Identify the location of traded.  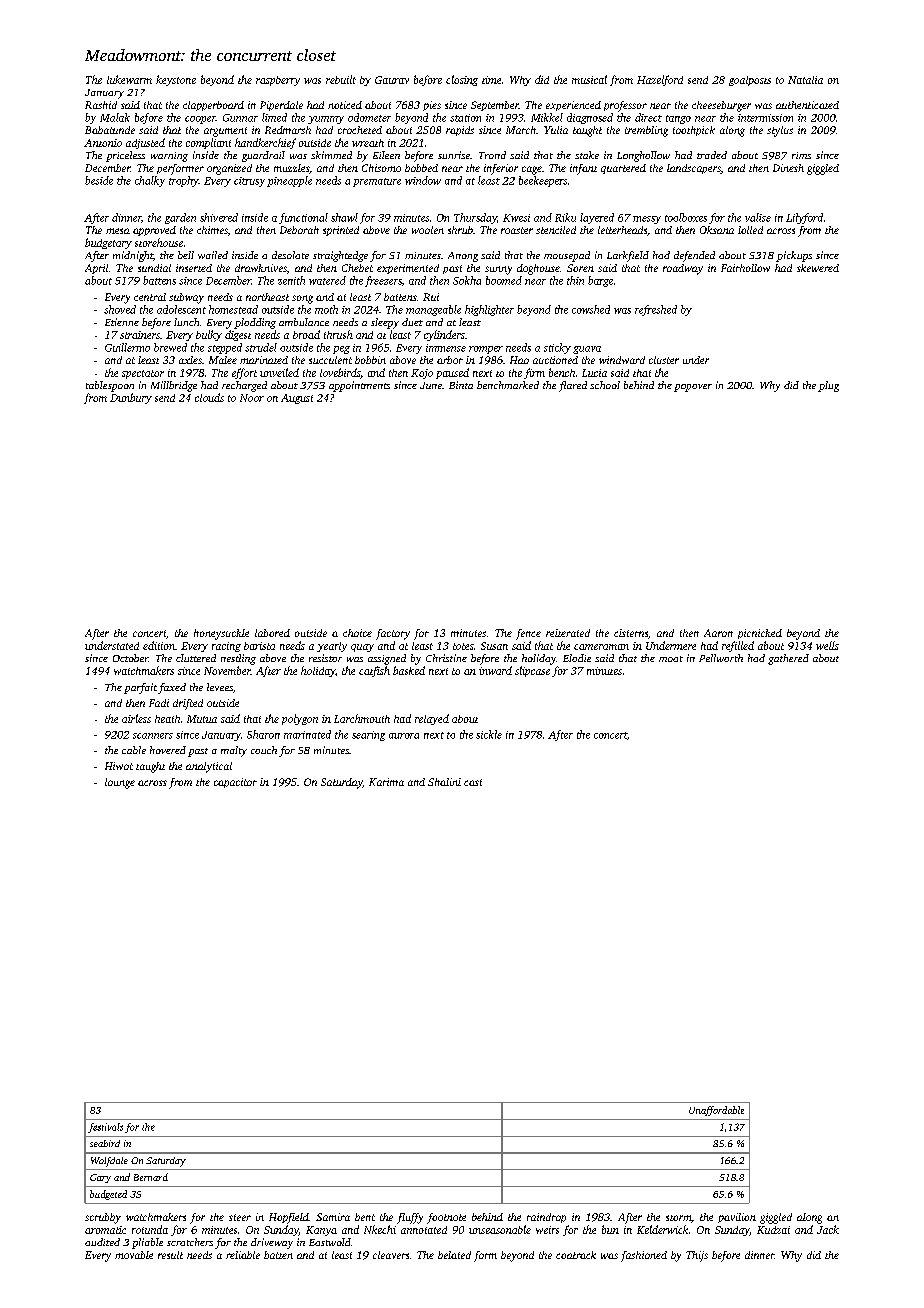
(712, 155).
